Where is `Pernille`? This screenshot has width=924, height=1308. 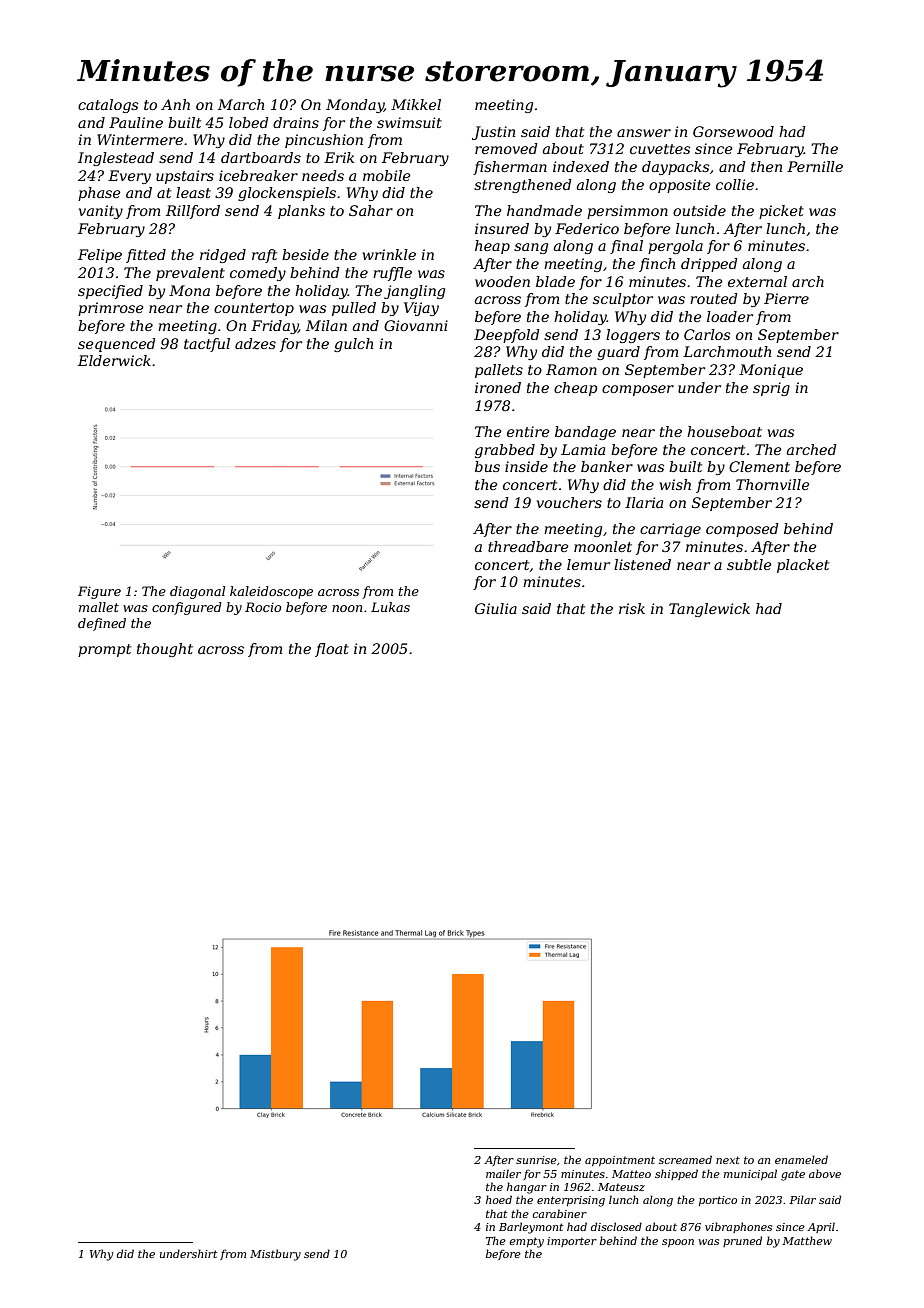
Pernille is located at coordinates (815, 166).
